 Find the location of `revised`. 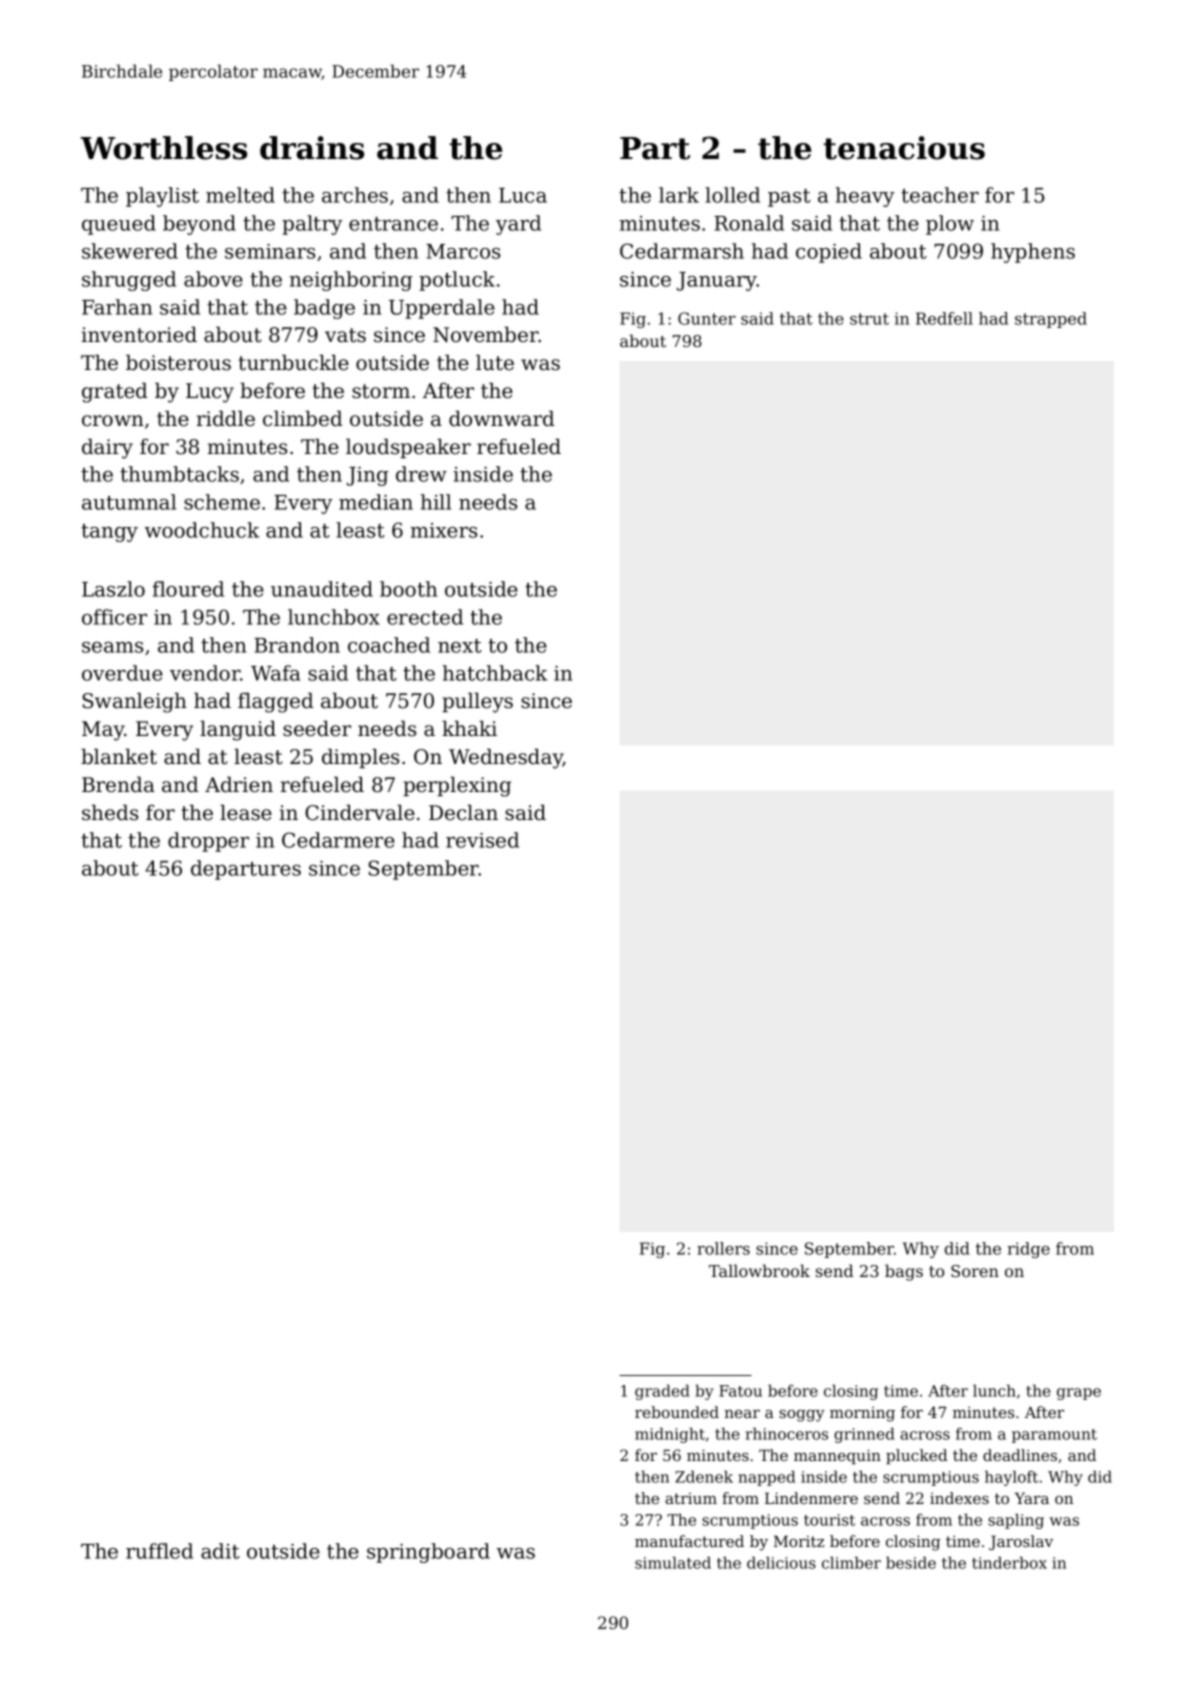

revised is located at coordinates (482, 840).
